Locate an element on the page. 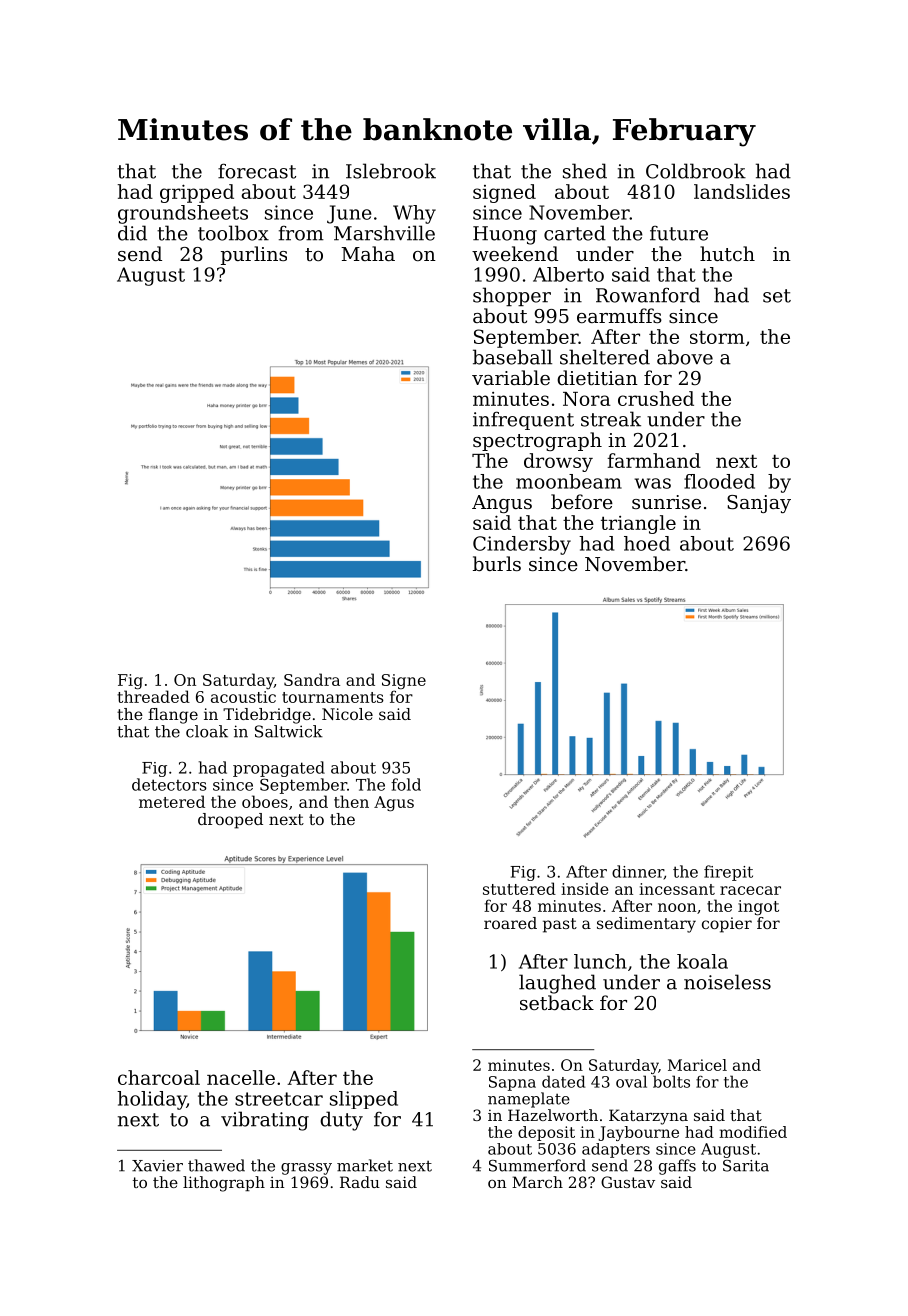 This document has width=908, height=1316. setback is located at coordinates (557, 1002).
